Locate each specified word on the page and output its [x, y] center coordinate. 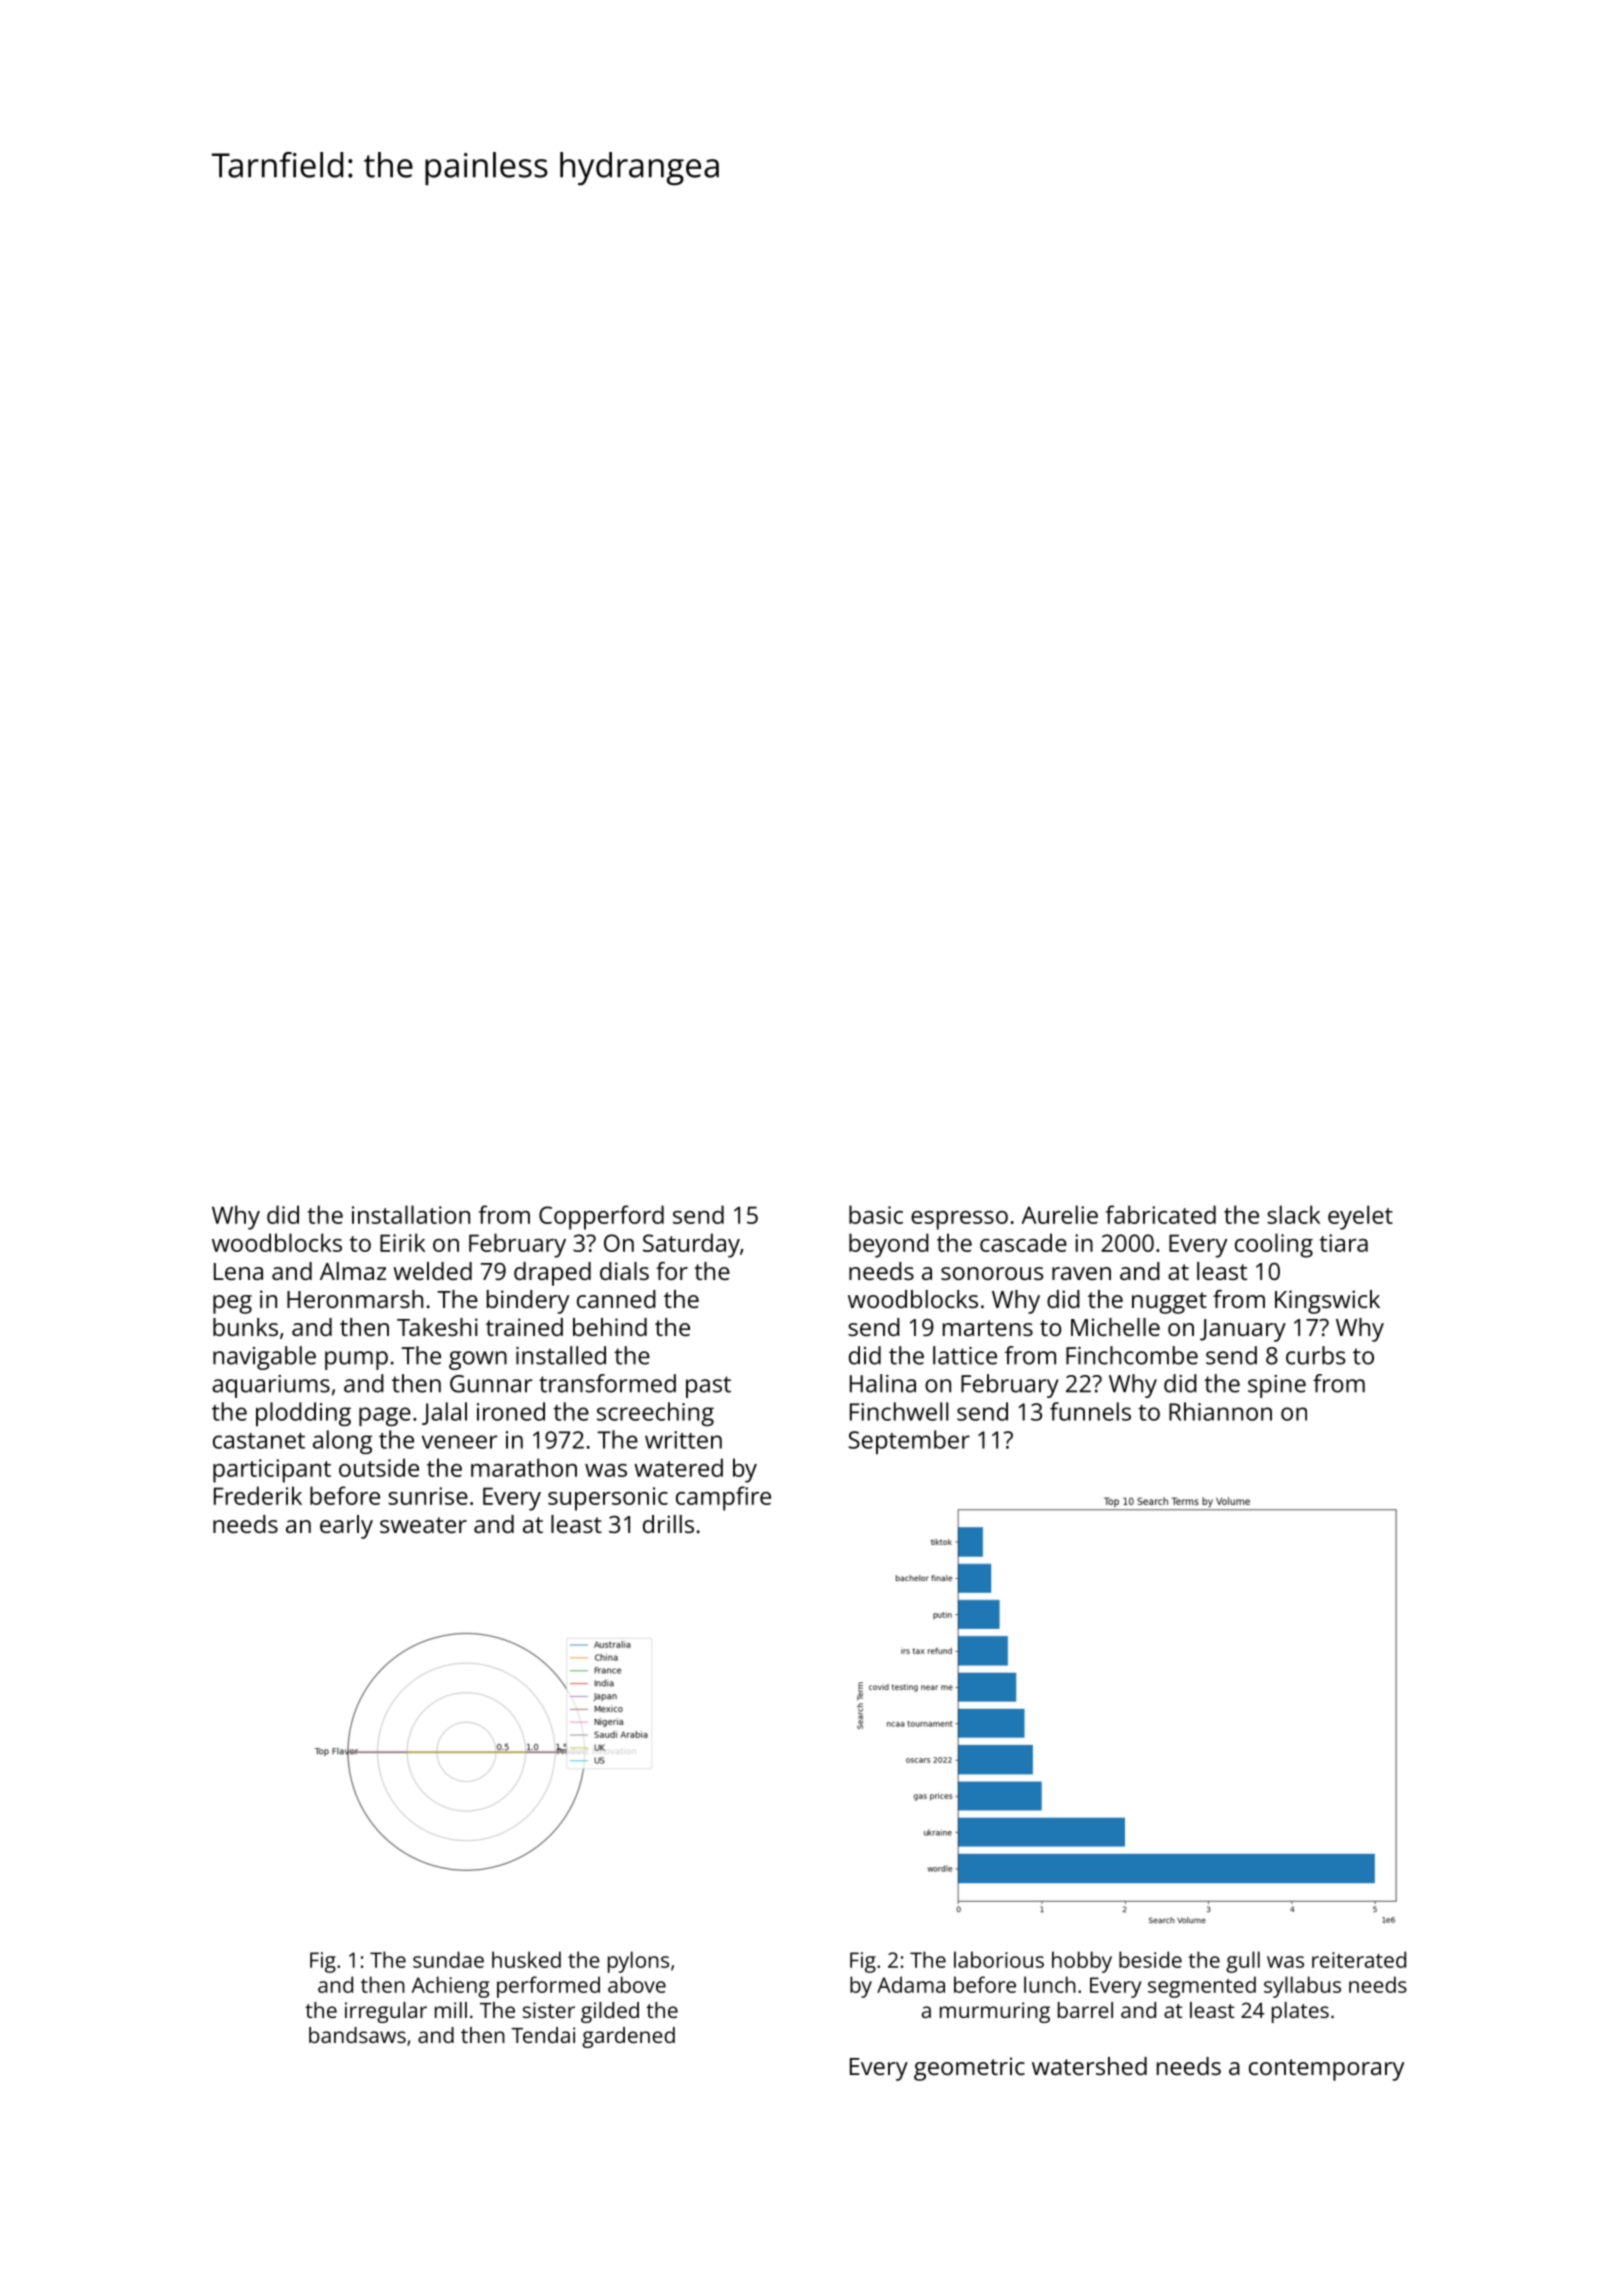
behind [610, 1327]
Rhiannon [1220, 1411]
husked [526, 1959]
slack [1293, 1214]
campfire [723, 1498]
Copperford [601, 1217]
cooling [1274, 1245]
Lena [238, 1271]
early [346, 1527]
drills [668, 1524]
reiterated [1359, 1959]
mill [451, 2010]
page [385, 1416]
